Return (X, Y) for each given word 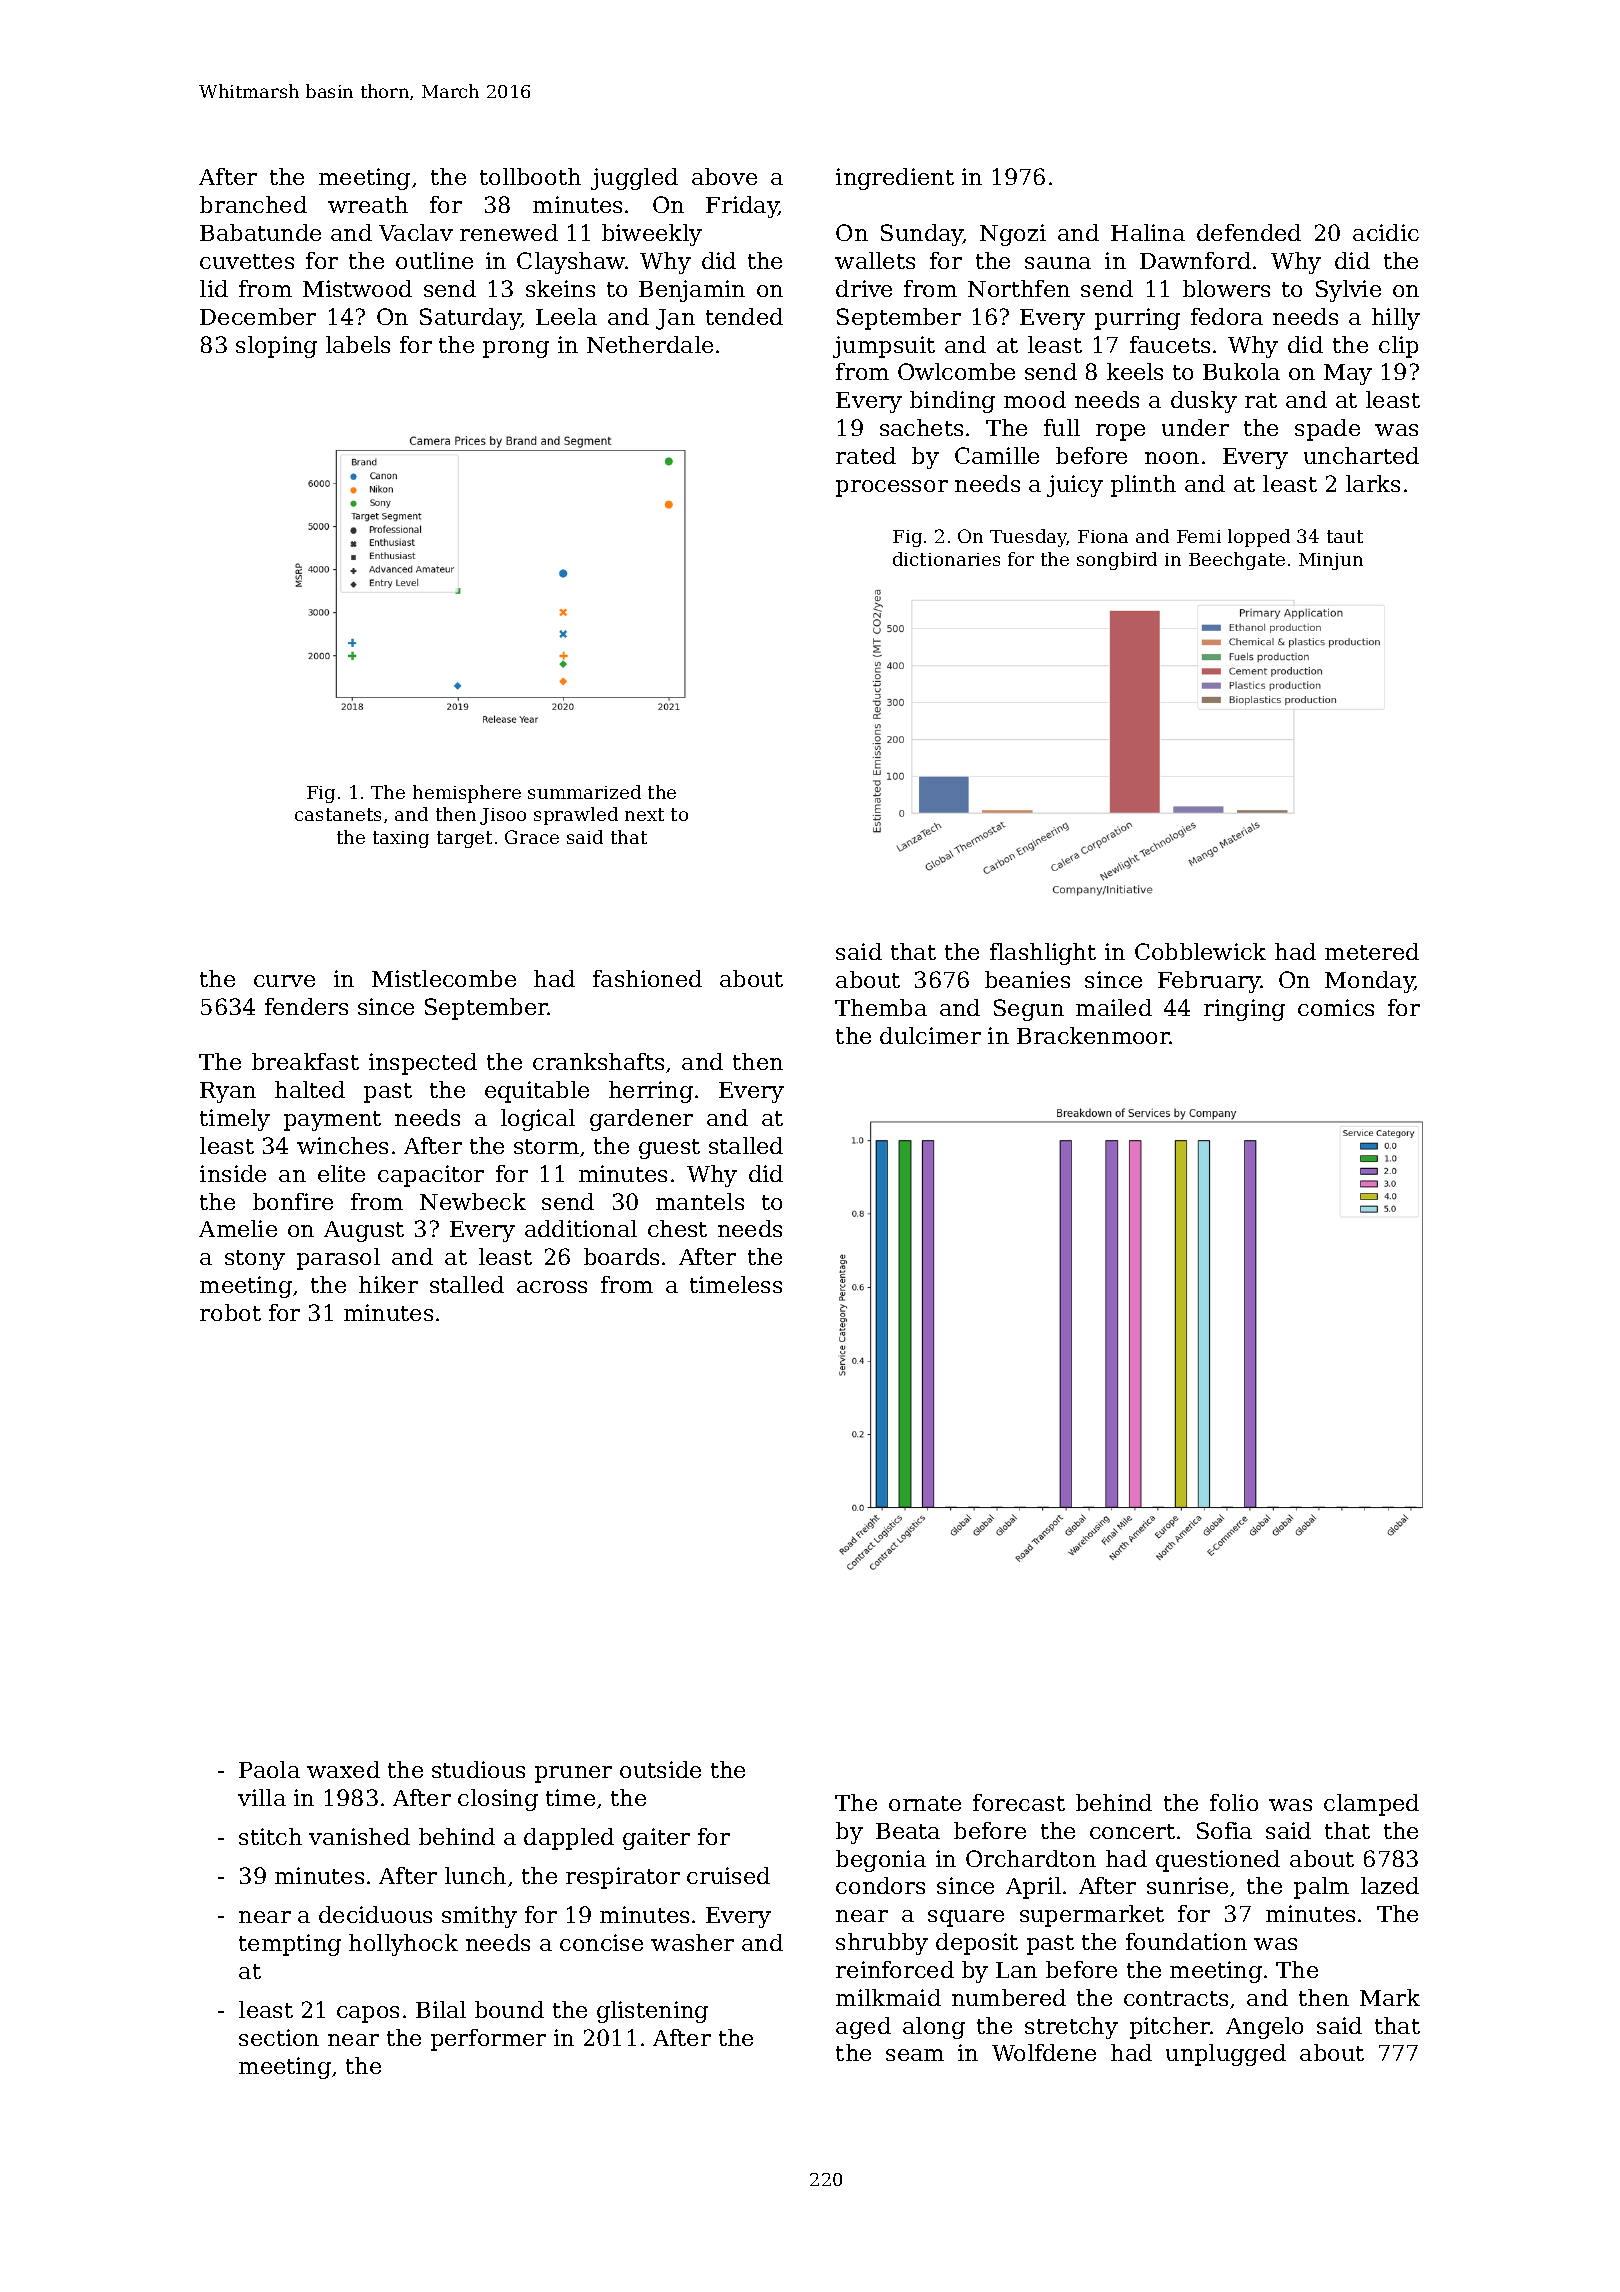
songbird (1117, 561)
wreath (368, 204)
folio (1234, 1802)
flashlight (1043, 954)
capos (368, 2014)
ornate (925, 1803)
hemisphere (467, 794)
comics (1336, 1007)
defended (1249, 232)
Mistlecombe (444, 978)
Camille (997, 455)
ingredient (895, 179)
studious (478, 1769)
